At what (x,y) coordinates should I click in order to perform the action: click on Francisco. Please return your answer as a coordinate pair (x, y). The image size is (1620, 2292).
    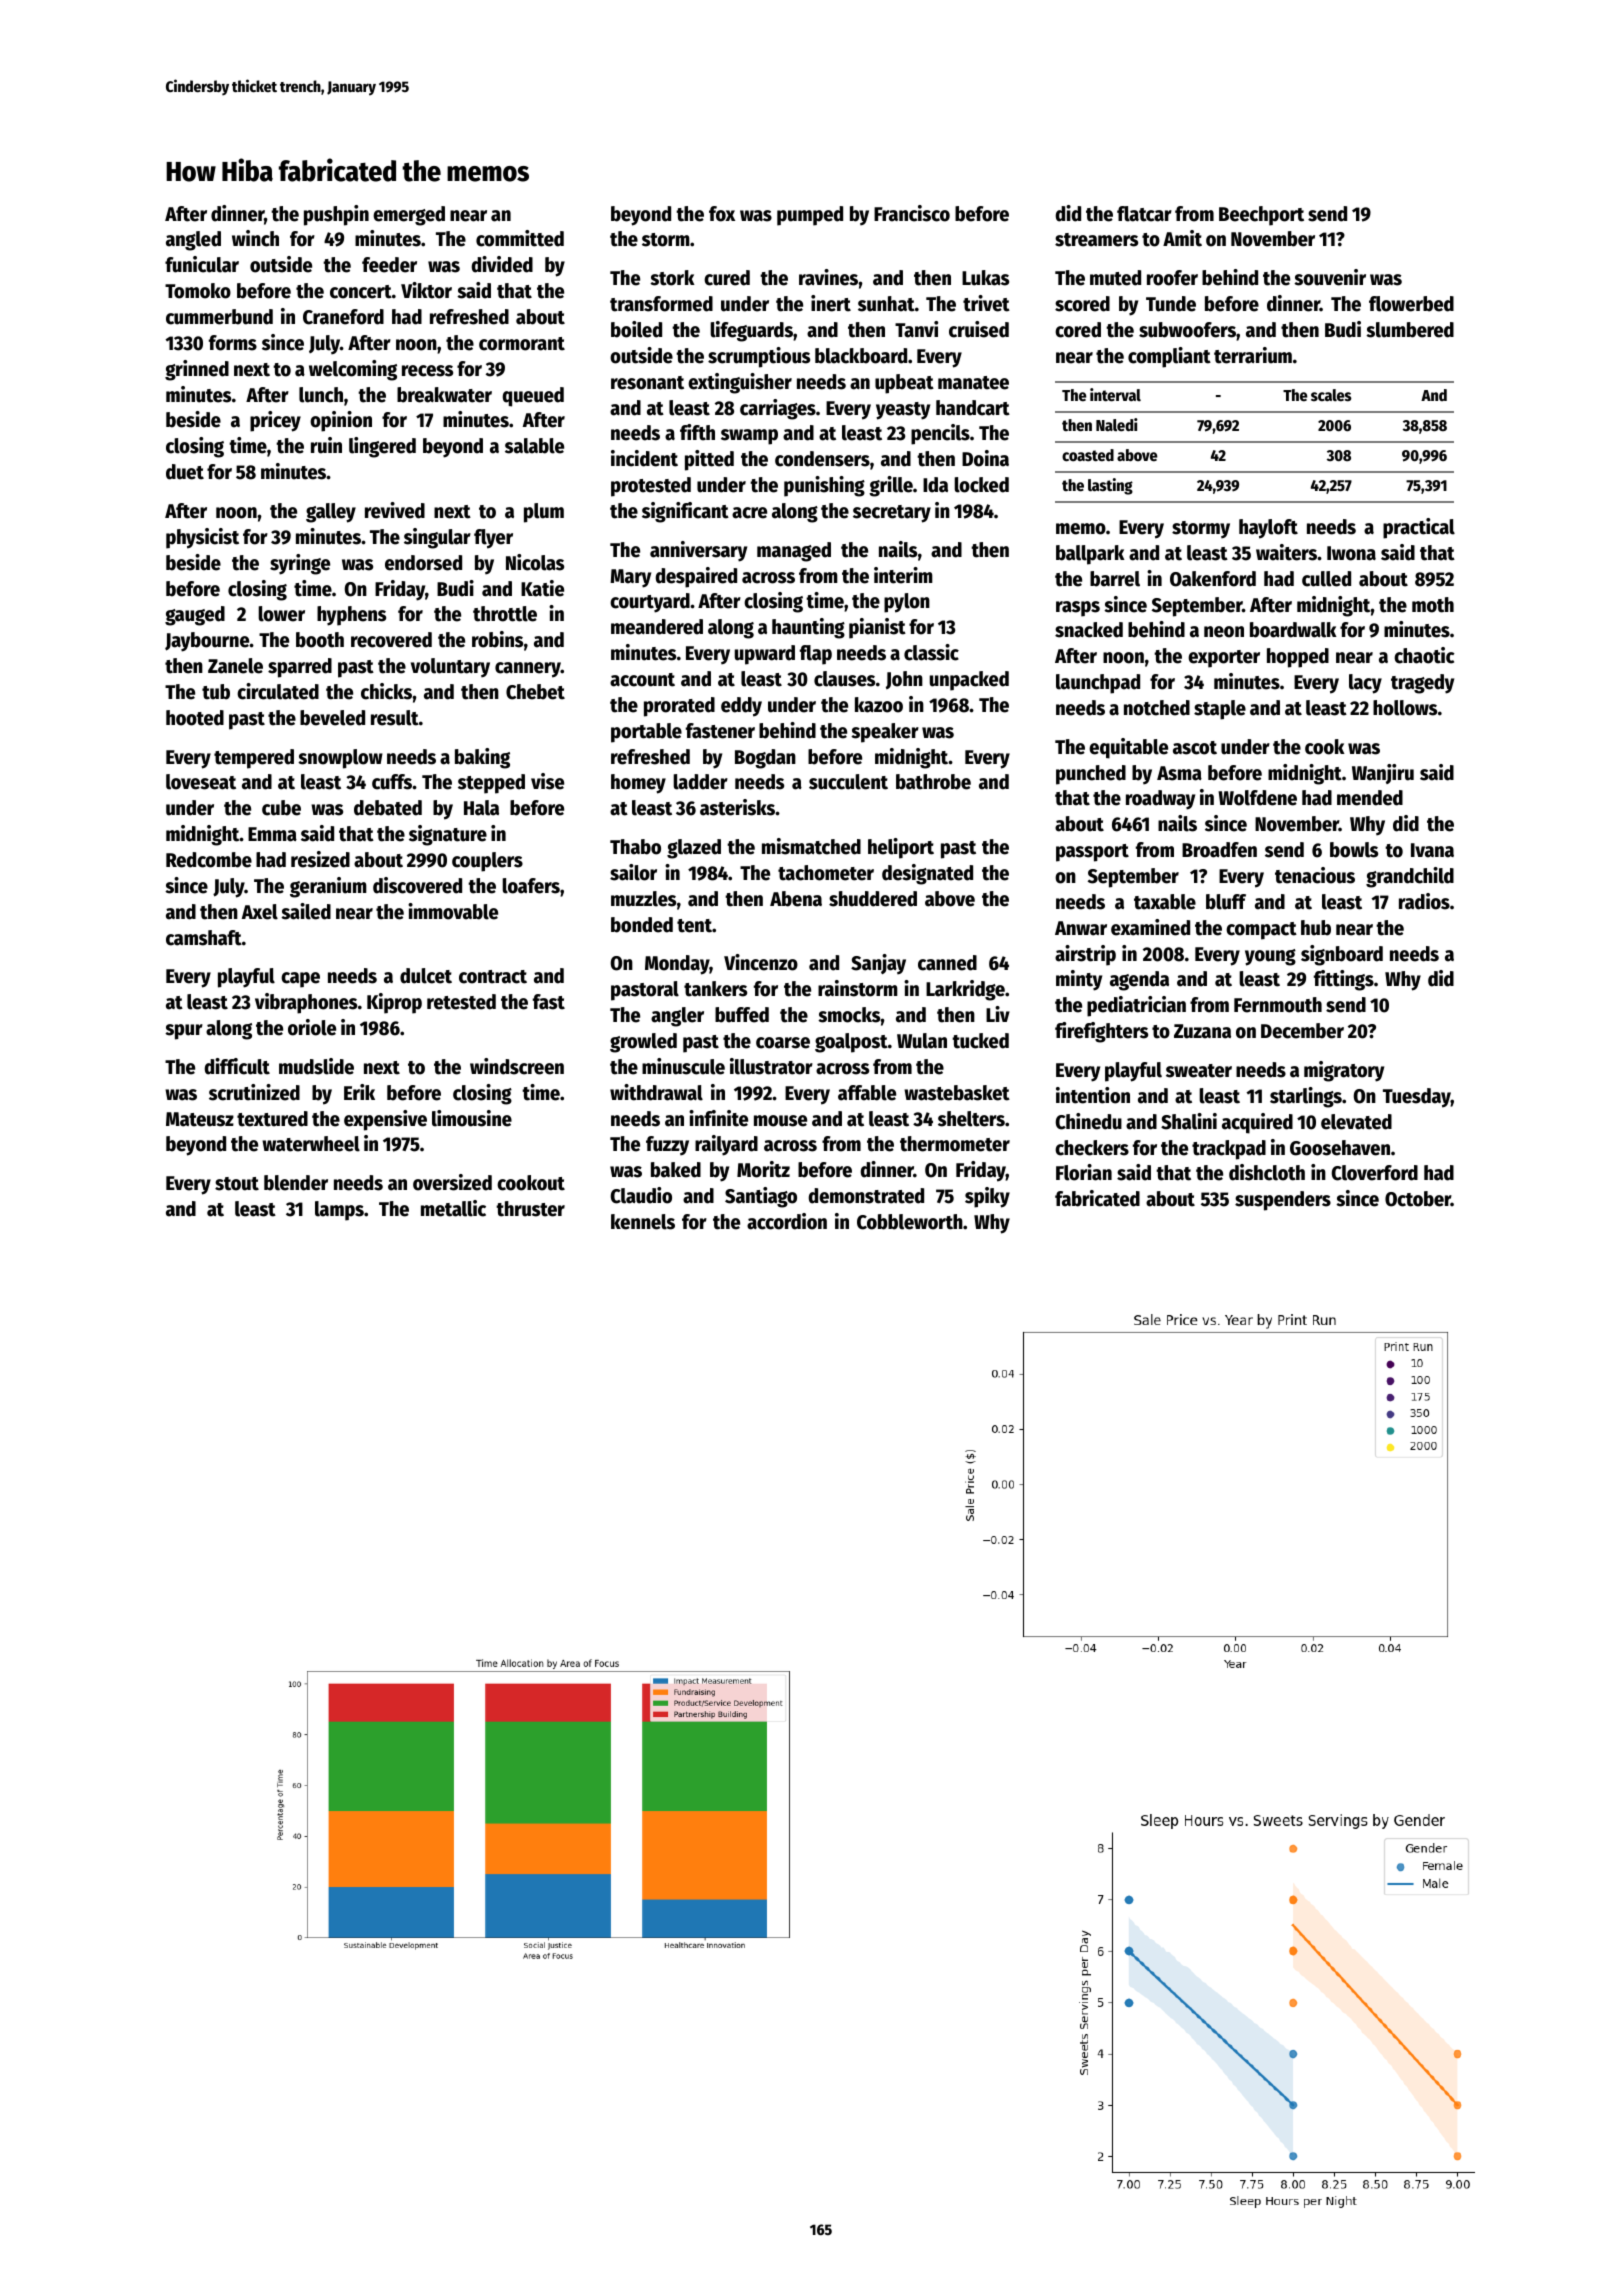
    Looking at the image, I should click on (912, 213).
